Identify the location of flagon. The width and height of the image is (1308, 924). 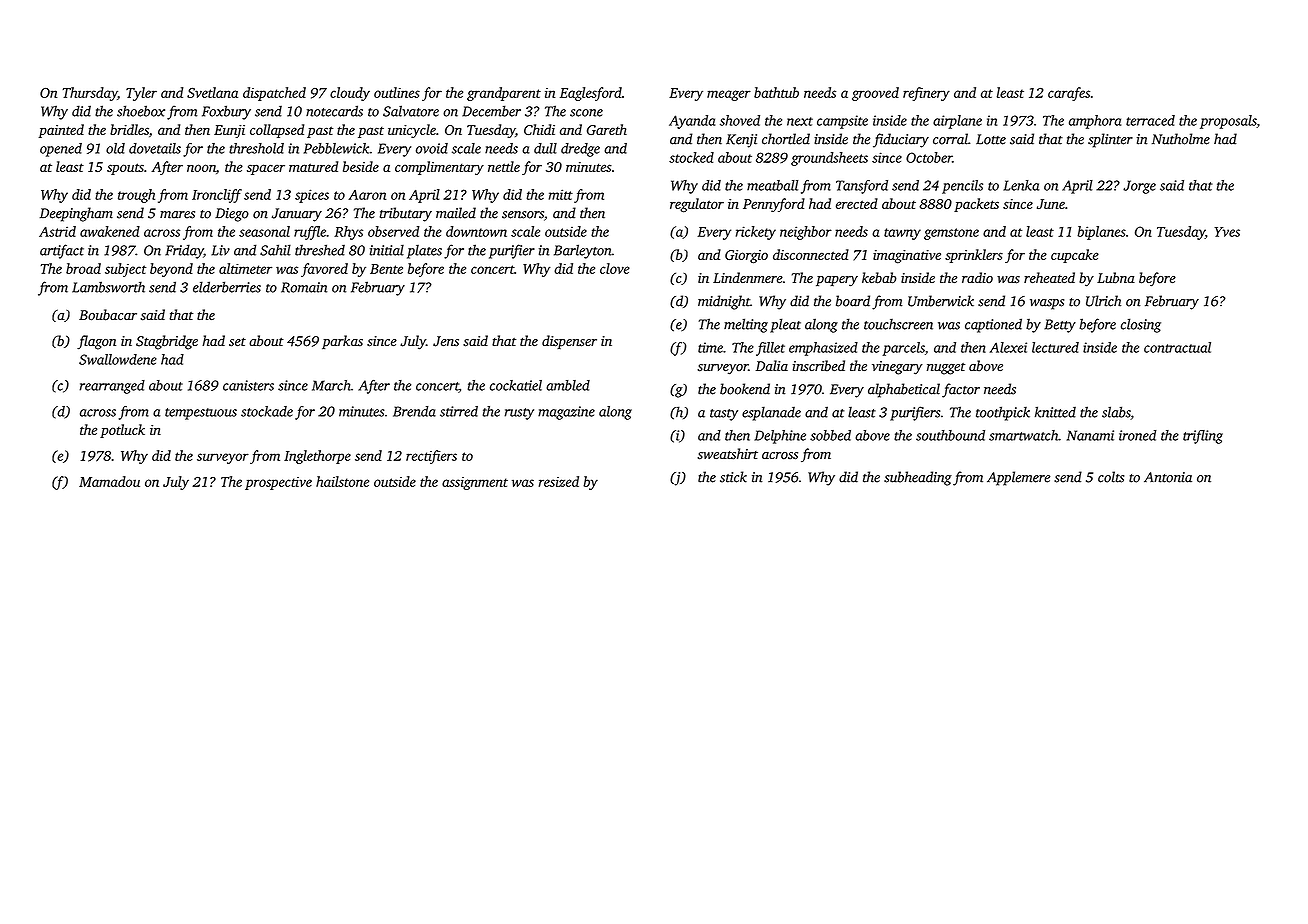
(96, 342).
